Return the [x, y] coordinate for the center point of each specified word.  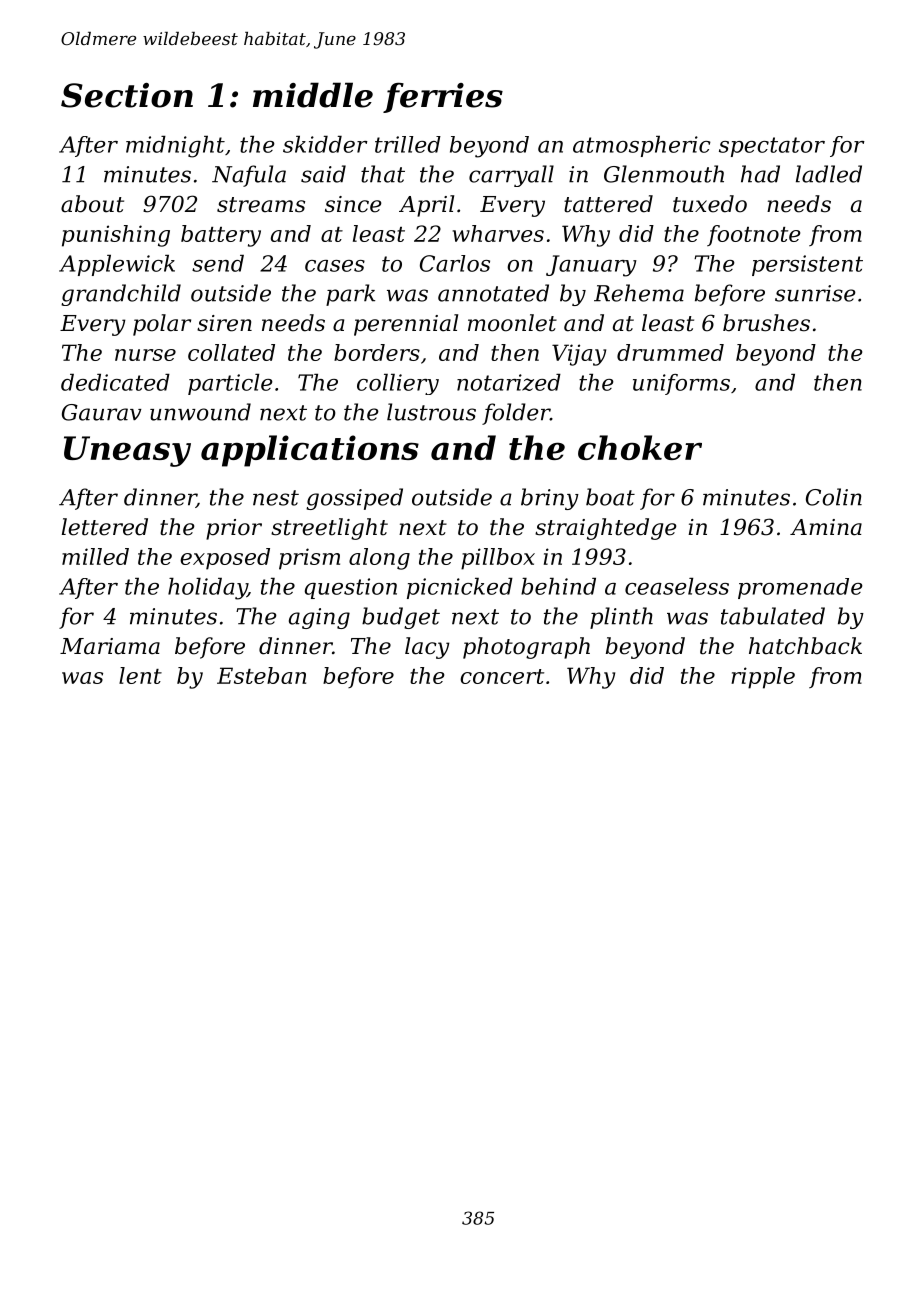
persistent [807, 265]
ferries [443, 98]
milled [95, 556]
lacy [427, 648]
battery [221, 236]
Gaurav [102, 412]
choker [640, 447]
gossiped [354, 499]
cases [335, 266]
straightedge [606, 529]
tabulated [773, 616]
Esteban [261, 675]
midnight [175, 147]
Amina [826, 527]
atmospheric [642, 146]
